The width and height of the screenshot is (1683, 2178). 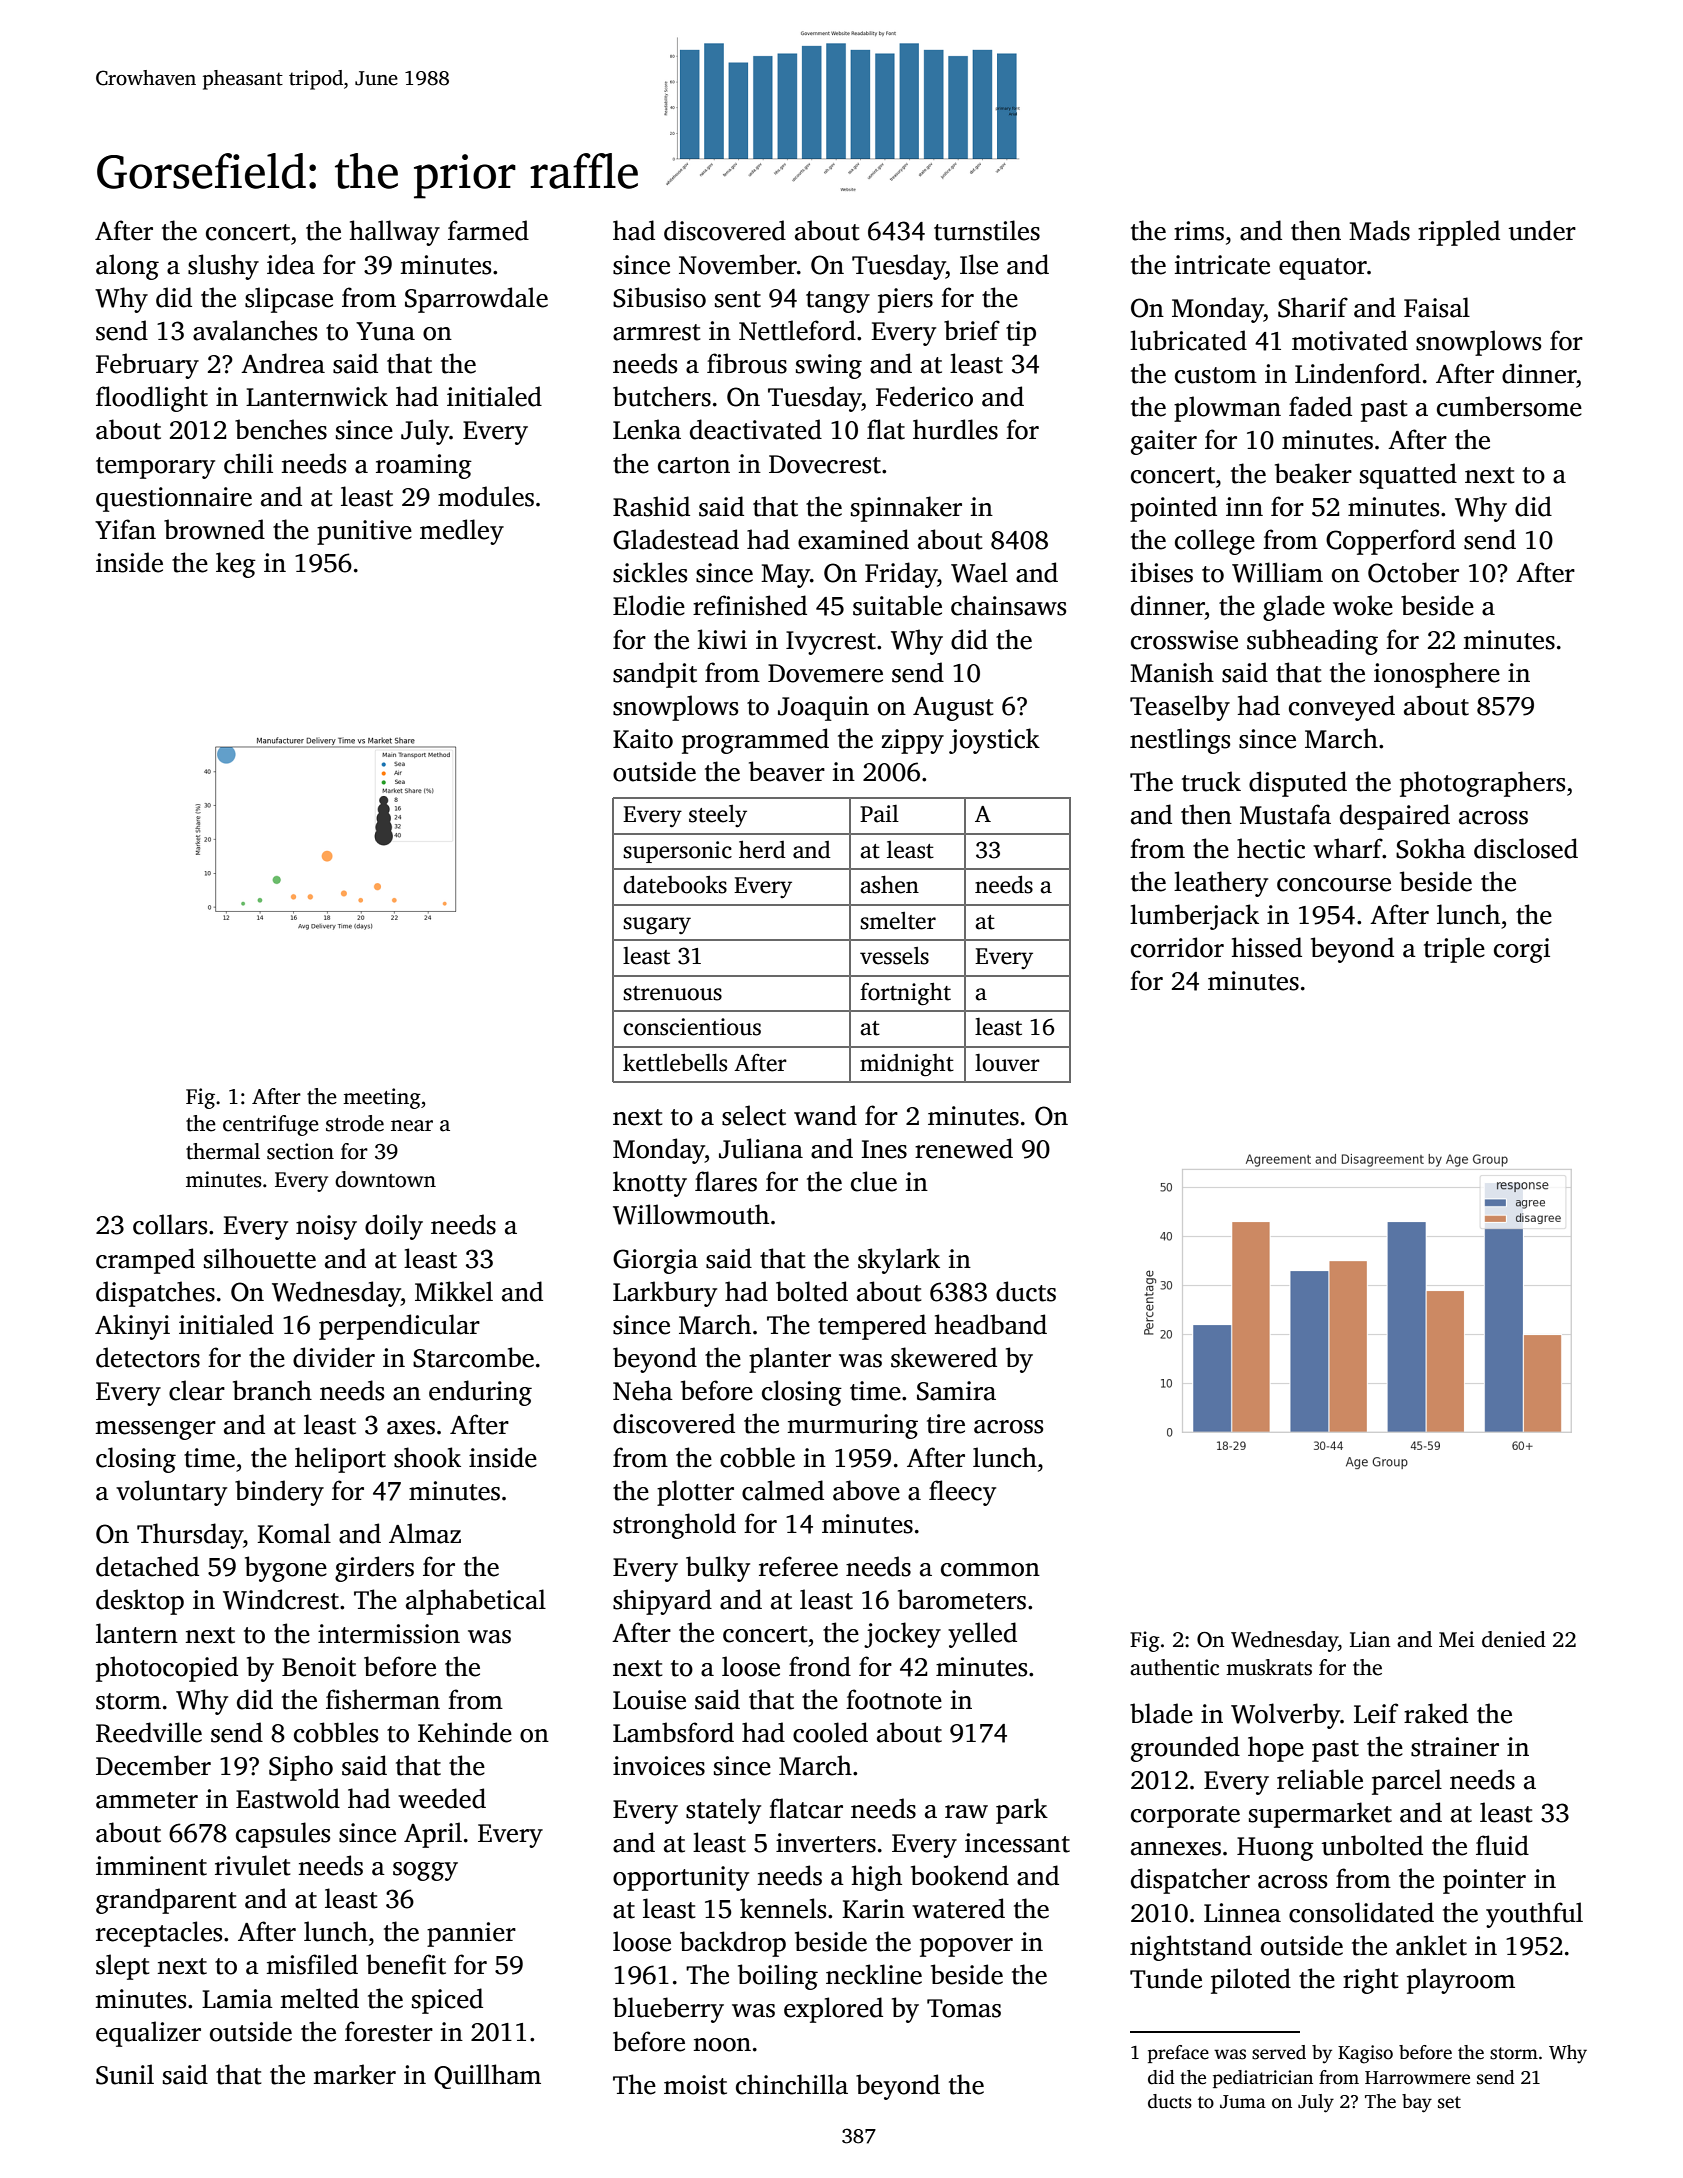 What do you see at coordinates (1379, 230) in the screenshot?
I see `Mads` at bounding box center [1379, 230].
